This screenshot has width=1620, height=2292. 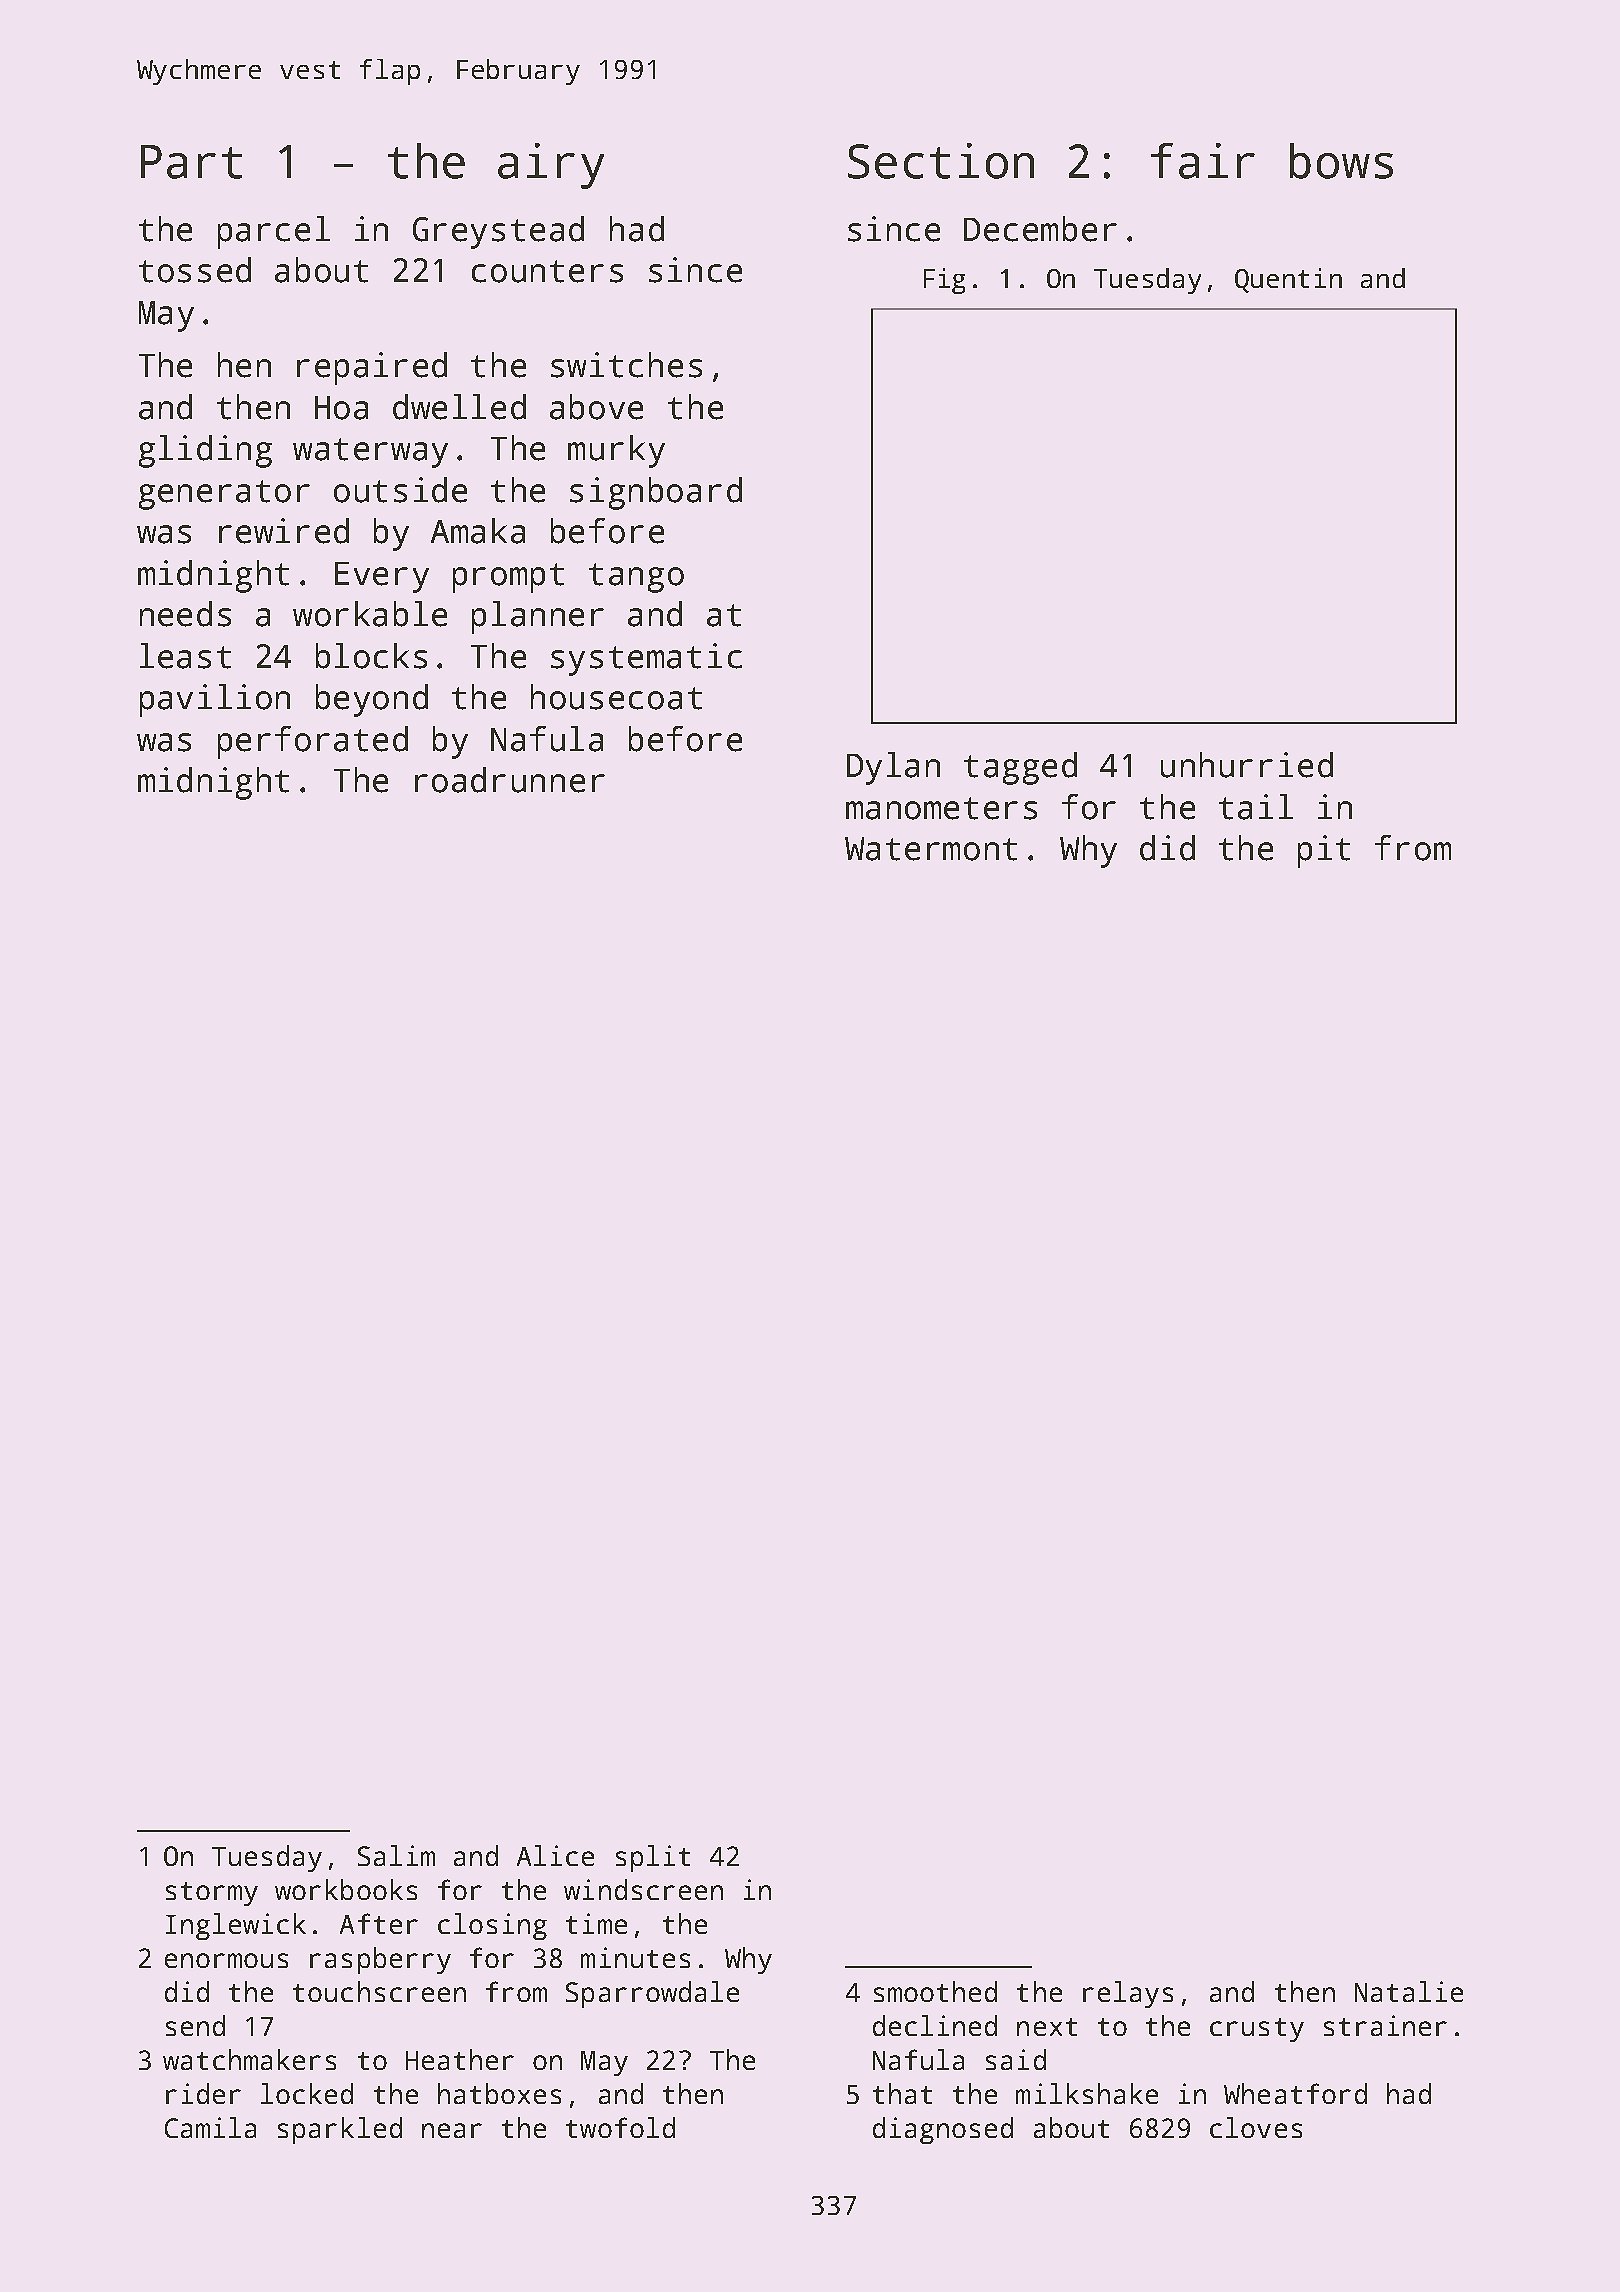 I want to click on tossed, so click(x=195, y=270).
